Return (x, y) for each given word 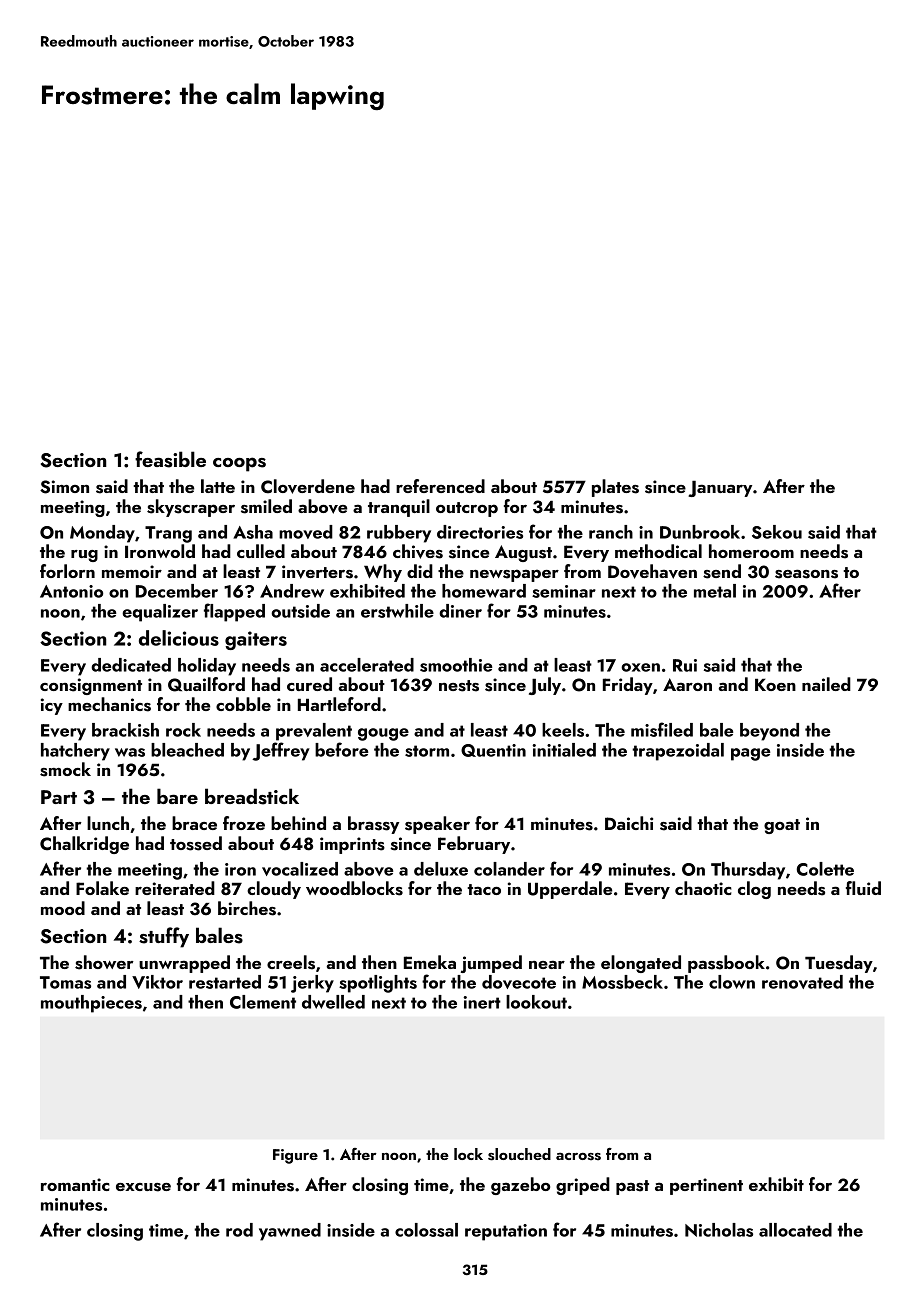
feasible (170, 459)
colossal (426, 1230)
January (720, 488)
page (751, 754)
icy (52, 706)
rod (239, 1230)
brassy (373, 825)
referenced (440, 486)
